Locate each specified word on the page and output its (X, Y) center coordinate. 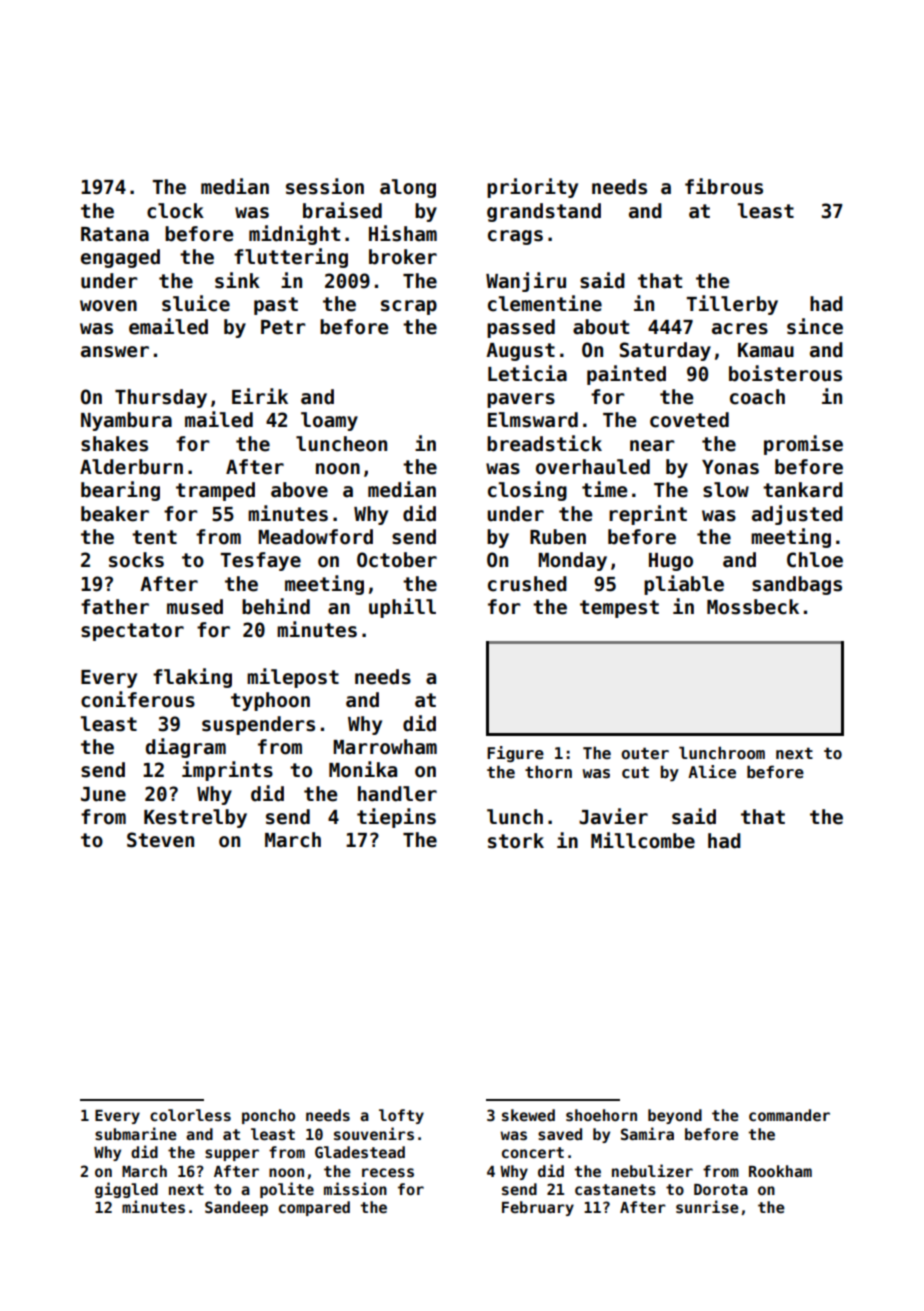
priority (532, 188)
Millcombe (643, 840)
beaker (115, 514)
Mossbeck (753, 607)
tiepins (396, 818)
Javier (613, 816)
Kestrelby (195, 818)
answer (115, 352)
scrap (409, 307)
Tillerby (732, 305)
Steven (160, 840)
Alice (712, 772)
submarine (136, 1133)
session (325, 186)
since (815, 326)
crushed (527, 584)
